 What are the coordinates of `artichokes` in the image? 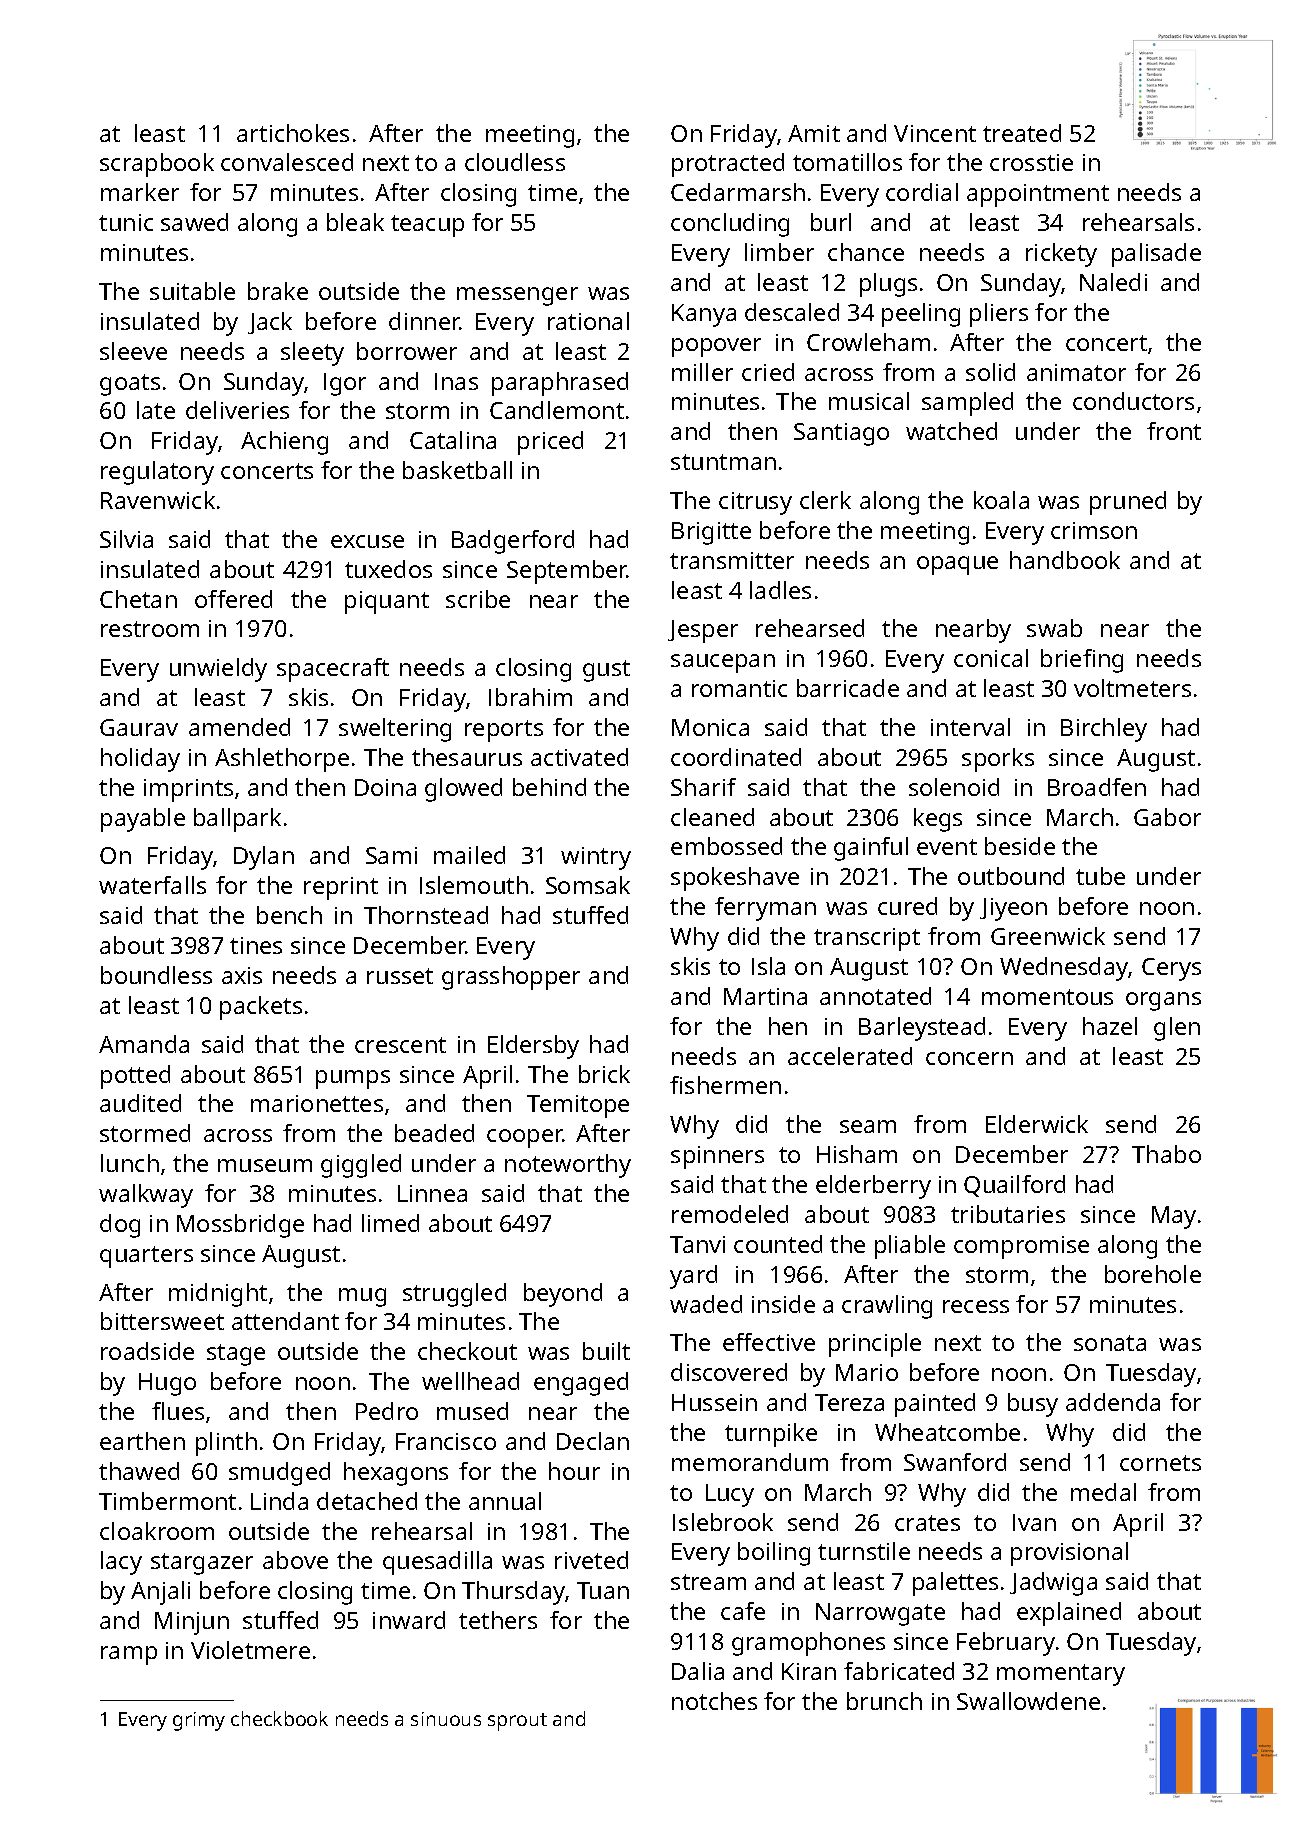 It's located at (293, 133).
